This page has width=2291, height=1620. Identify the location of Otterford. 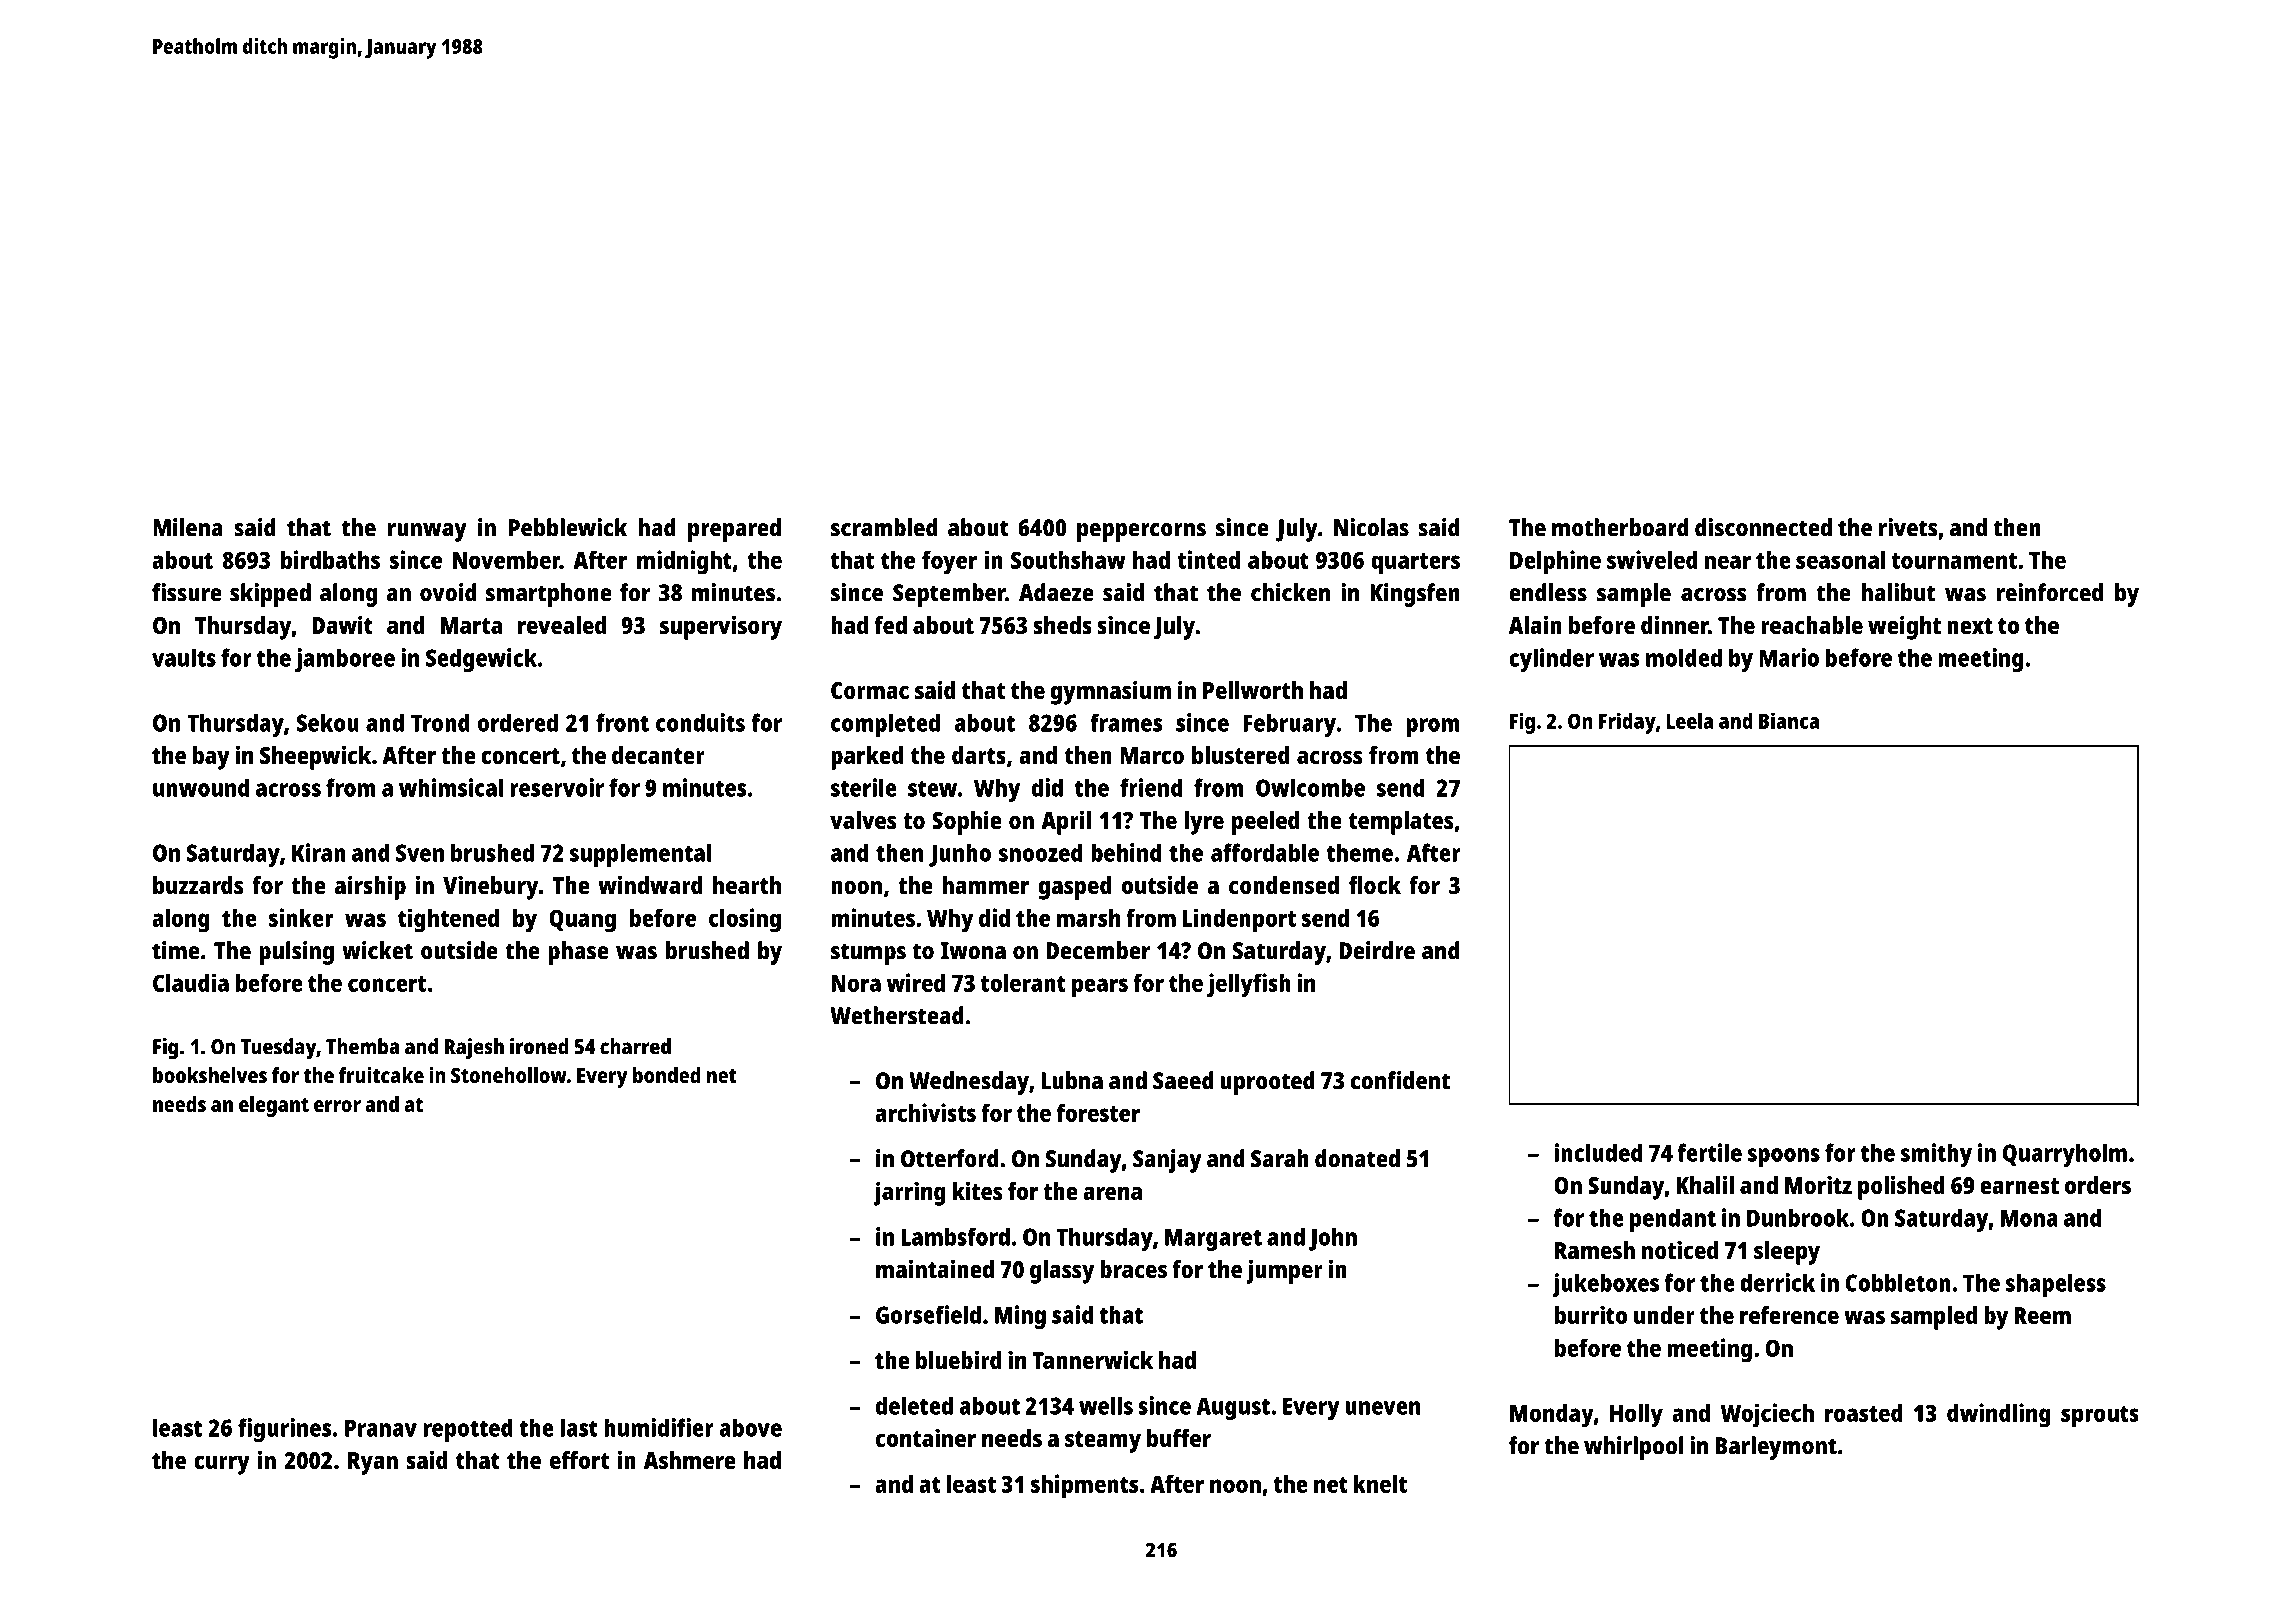
(950, 1158).
